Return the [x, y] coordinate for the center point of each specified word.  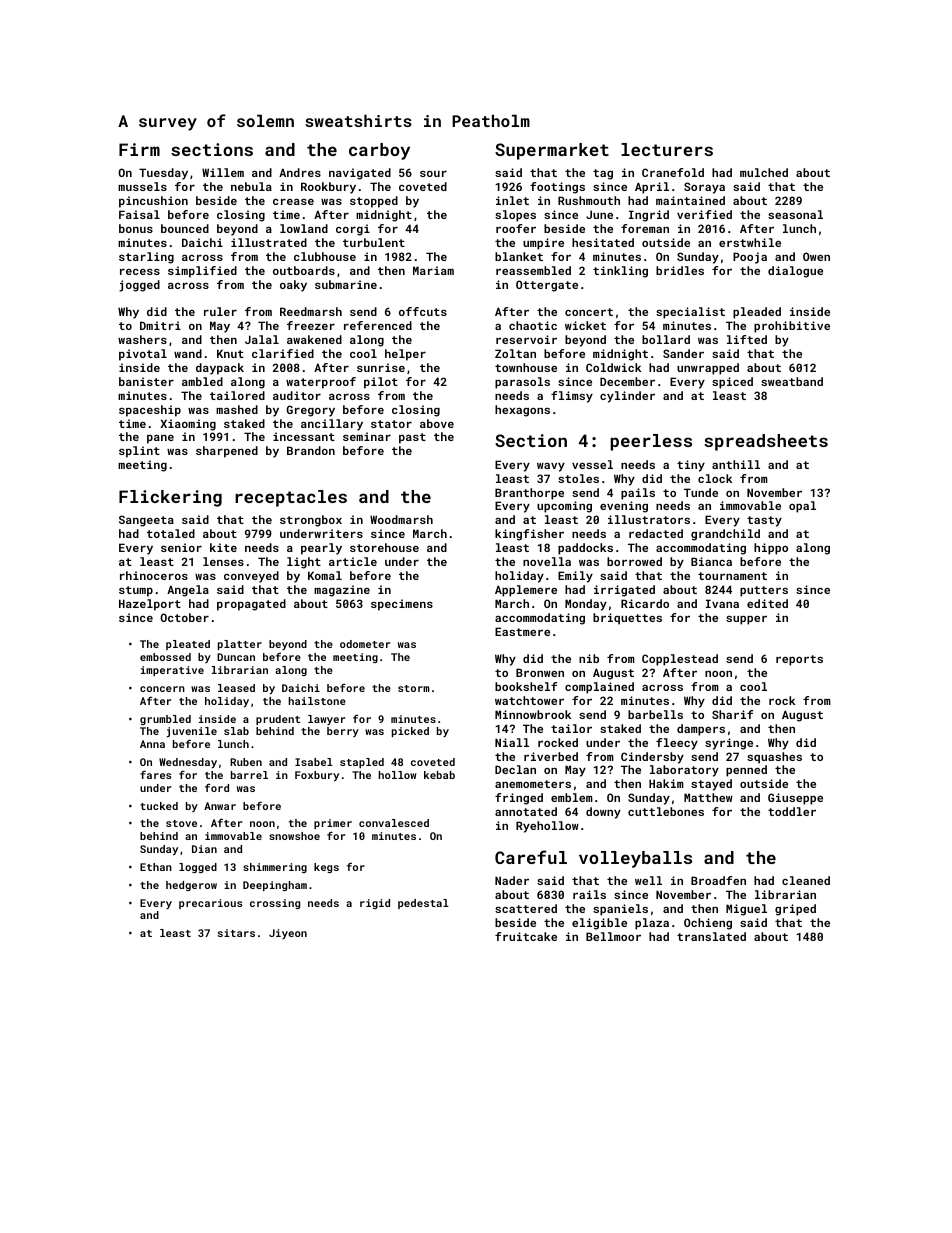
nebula [251, 186]
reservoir [526, 339]
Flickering [170, 498]
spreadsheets [766, 442]
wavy [551, 467]
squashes [774, 758]
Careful [531, 857]
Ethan [156, 867]
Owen [816, 256]
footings [557, 188]
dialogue [795, 272]
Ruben [246, 762]
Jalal [262, 339]
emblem [572, 797]
